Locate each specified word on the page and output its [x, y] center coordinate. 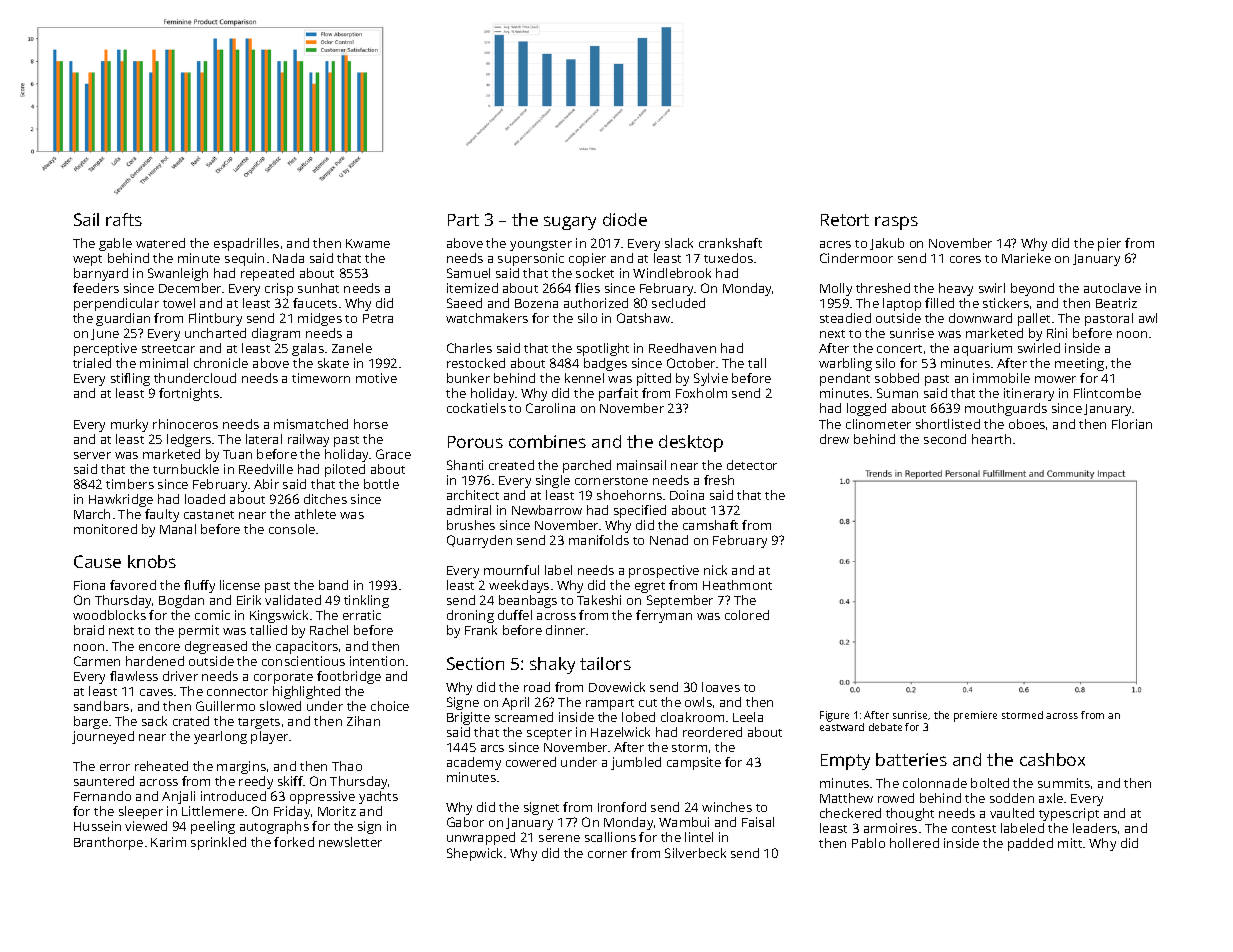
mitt [1070, 843]
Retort [845, 220]
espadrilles [246, 244]
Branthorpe [108, 843]
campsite [694, 763]
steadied [845, 318]
